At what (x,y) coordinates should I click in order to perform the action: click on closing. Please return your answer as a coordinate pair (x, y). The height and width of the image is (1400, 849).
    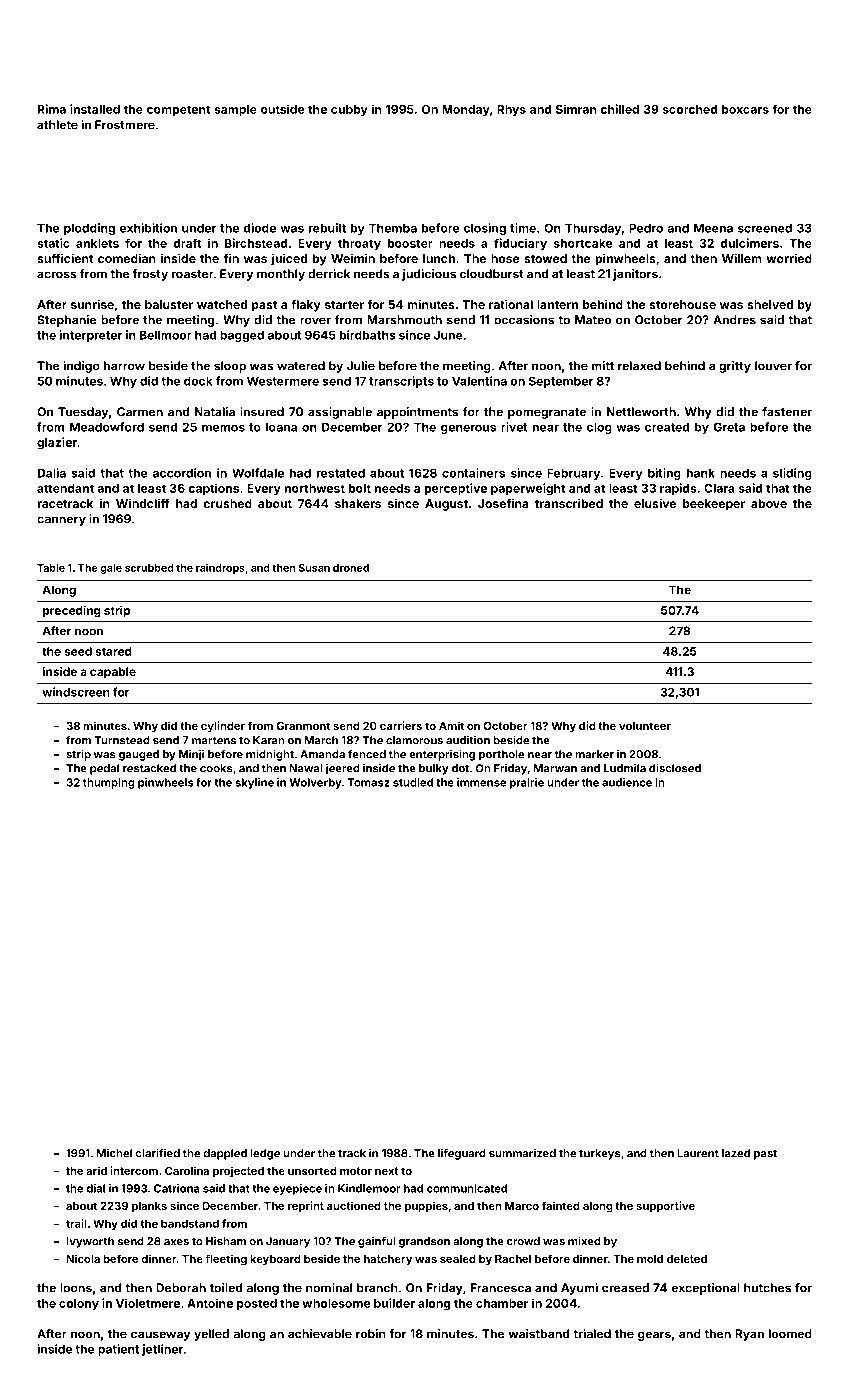
    Looking at the image, I should click on (485, 229).
